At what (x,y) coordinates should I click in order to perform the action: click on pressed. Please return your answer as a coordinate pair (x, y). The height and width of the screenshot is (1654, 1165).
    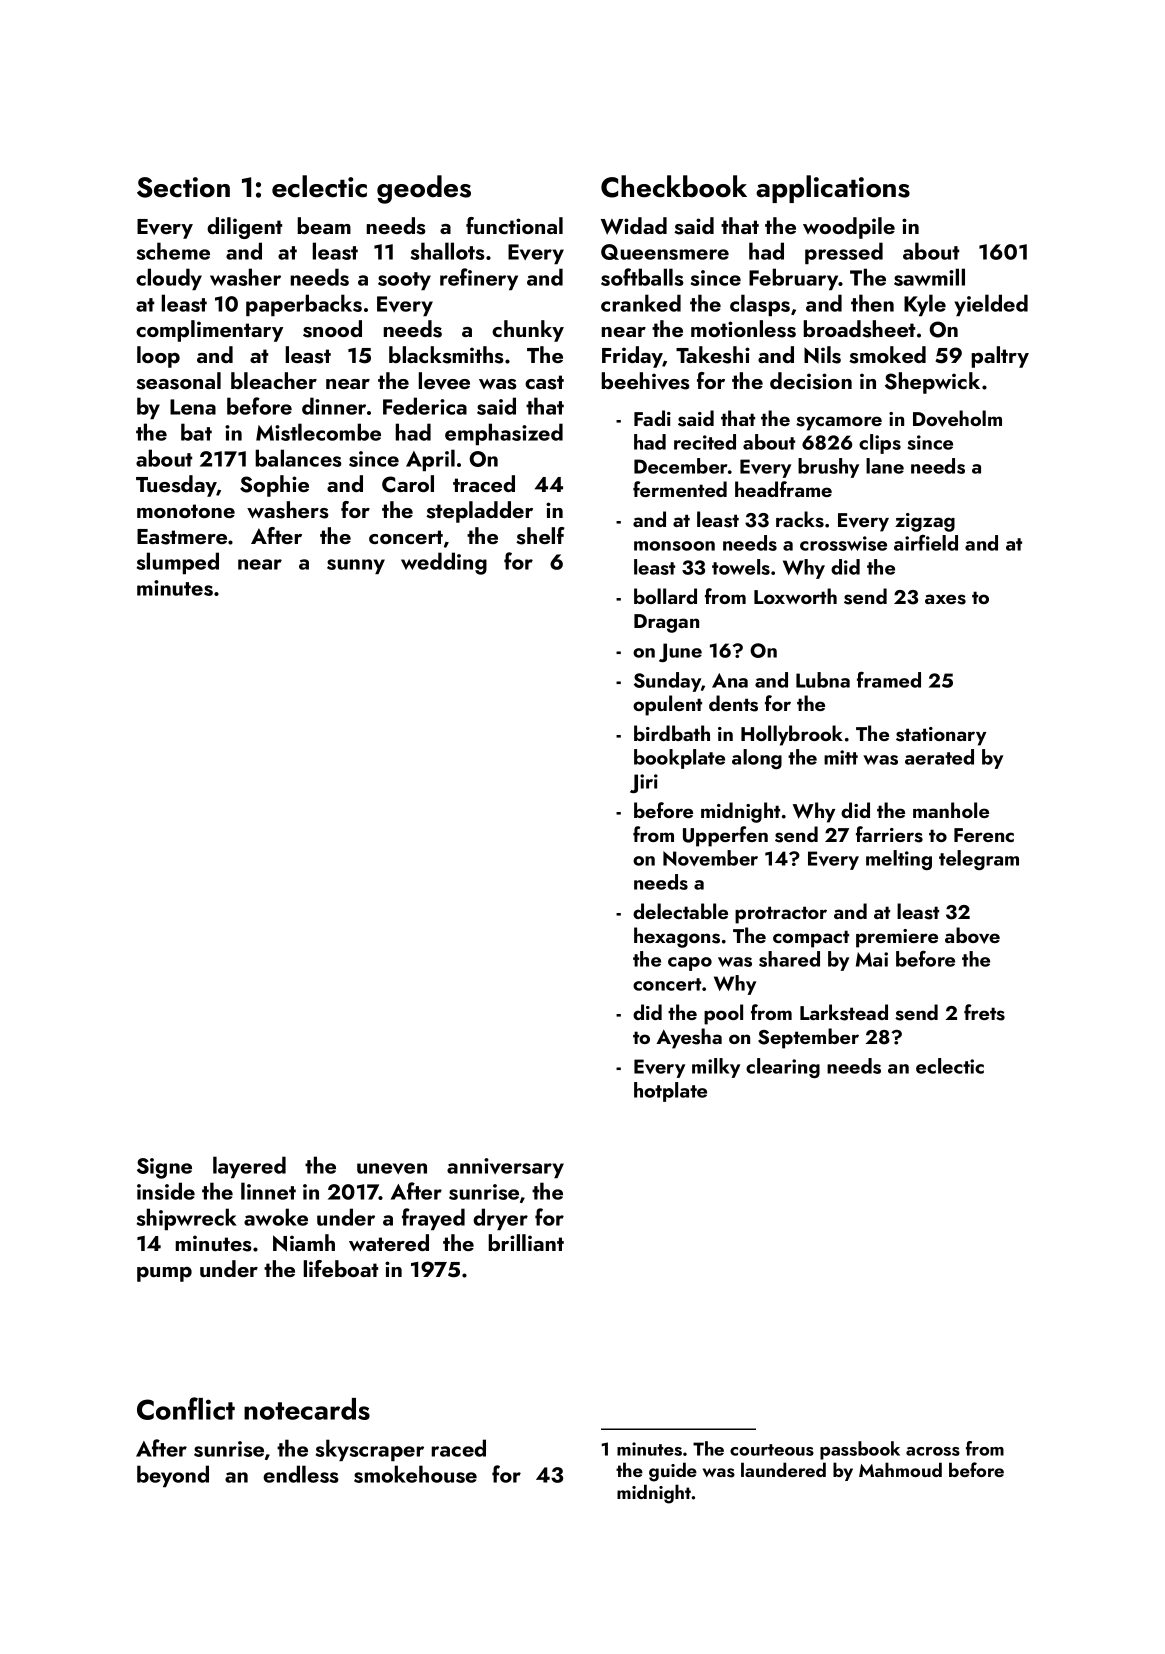
    Looking at the image, I should click on (844, 253).
